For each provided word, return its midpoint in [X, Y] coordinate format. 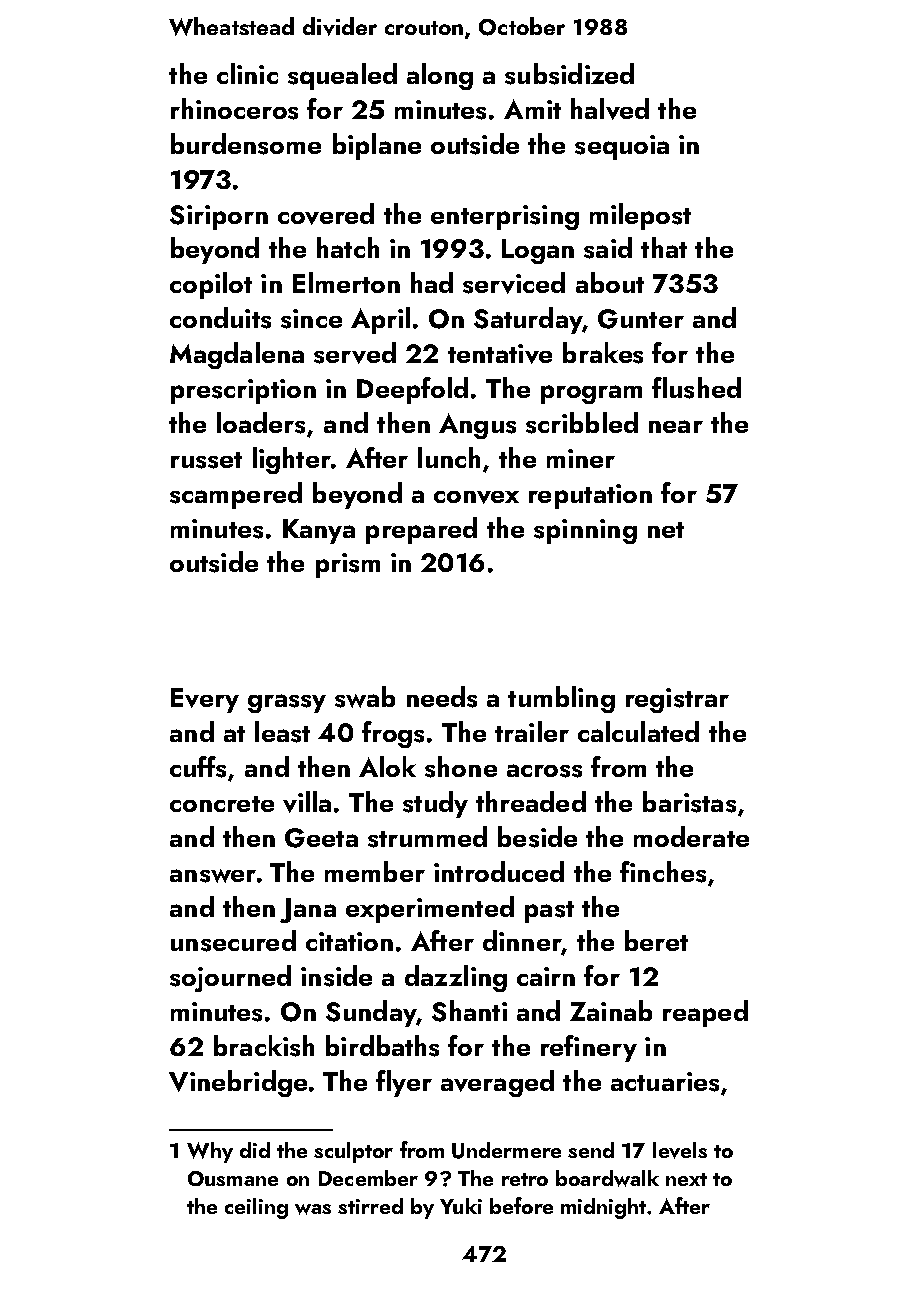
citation [349, 941]
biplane [377, 146]
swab [365, 697]
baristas [689, 802]
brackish [264, 1046]
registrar [677, 700]
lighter [292, 460]
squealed [342, 76]
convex [476, 497]
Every [205, 700]
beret [656, 940]
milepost [640, 216]
